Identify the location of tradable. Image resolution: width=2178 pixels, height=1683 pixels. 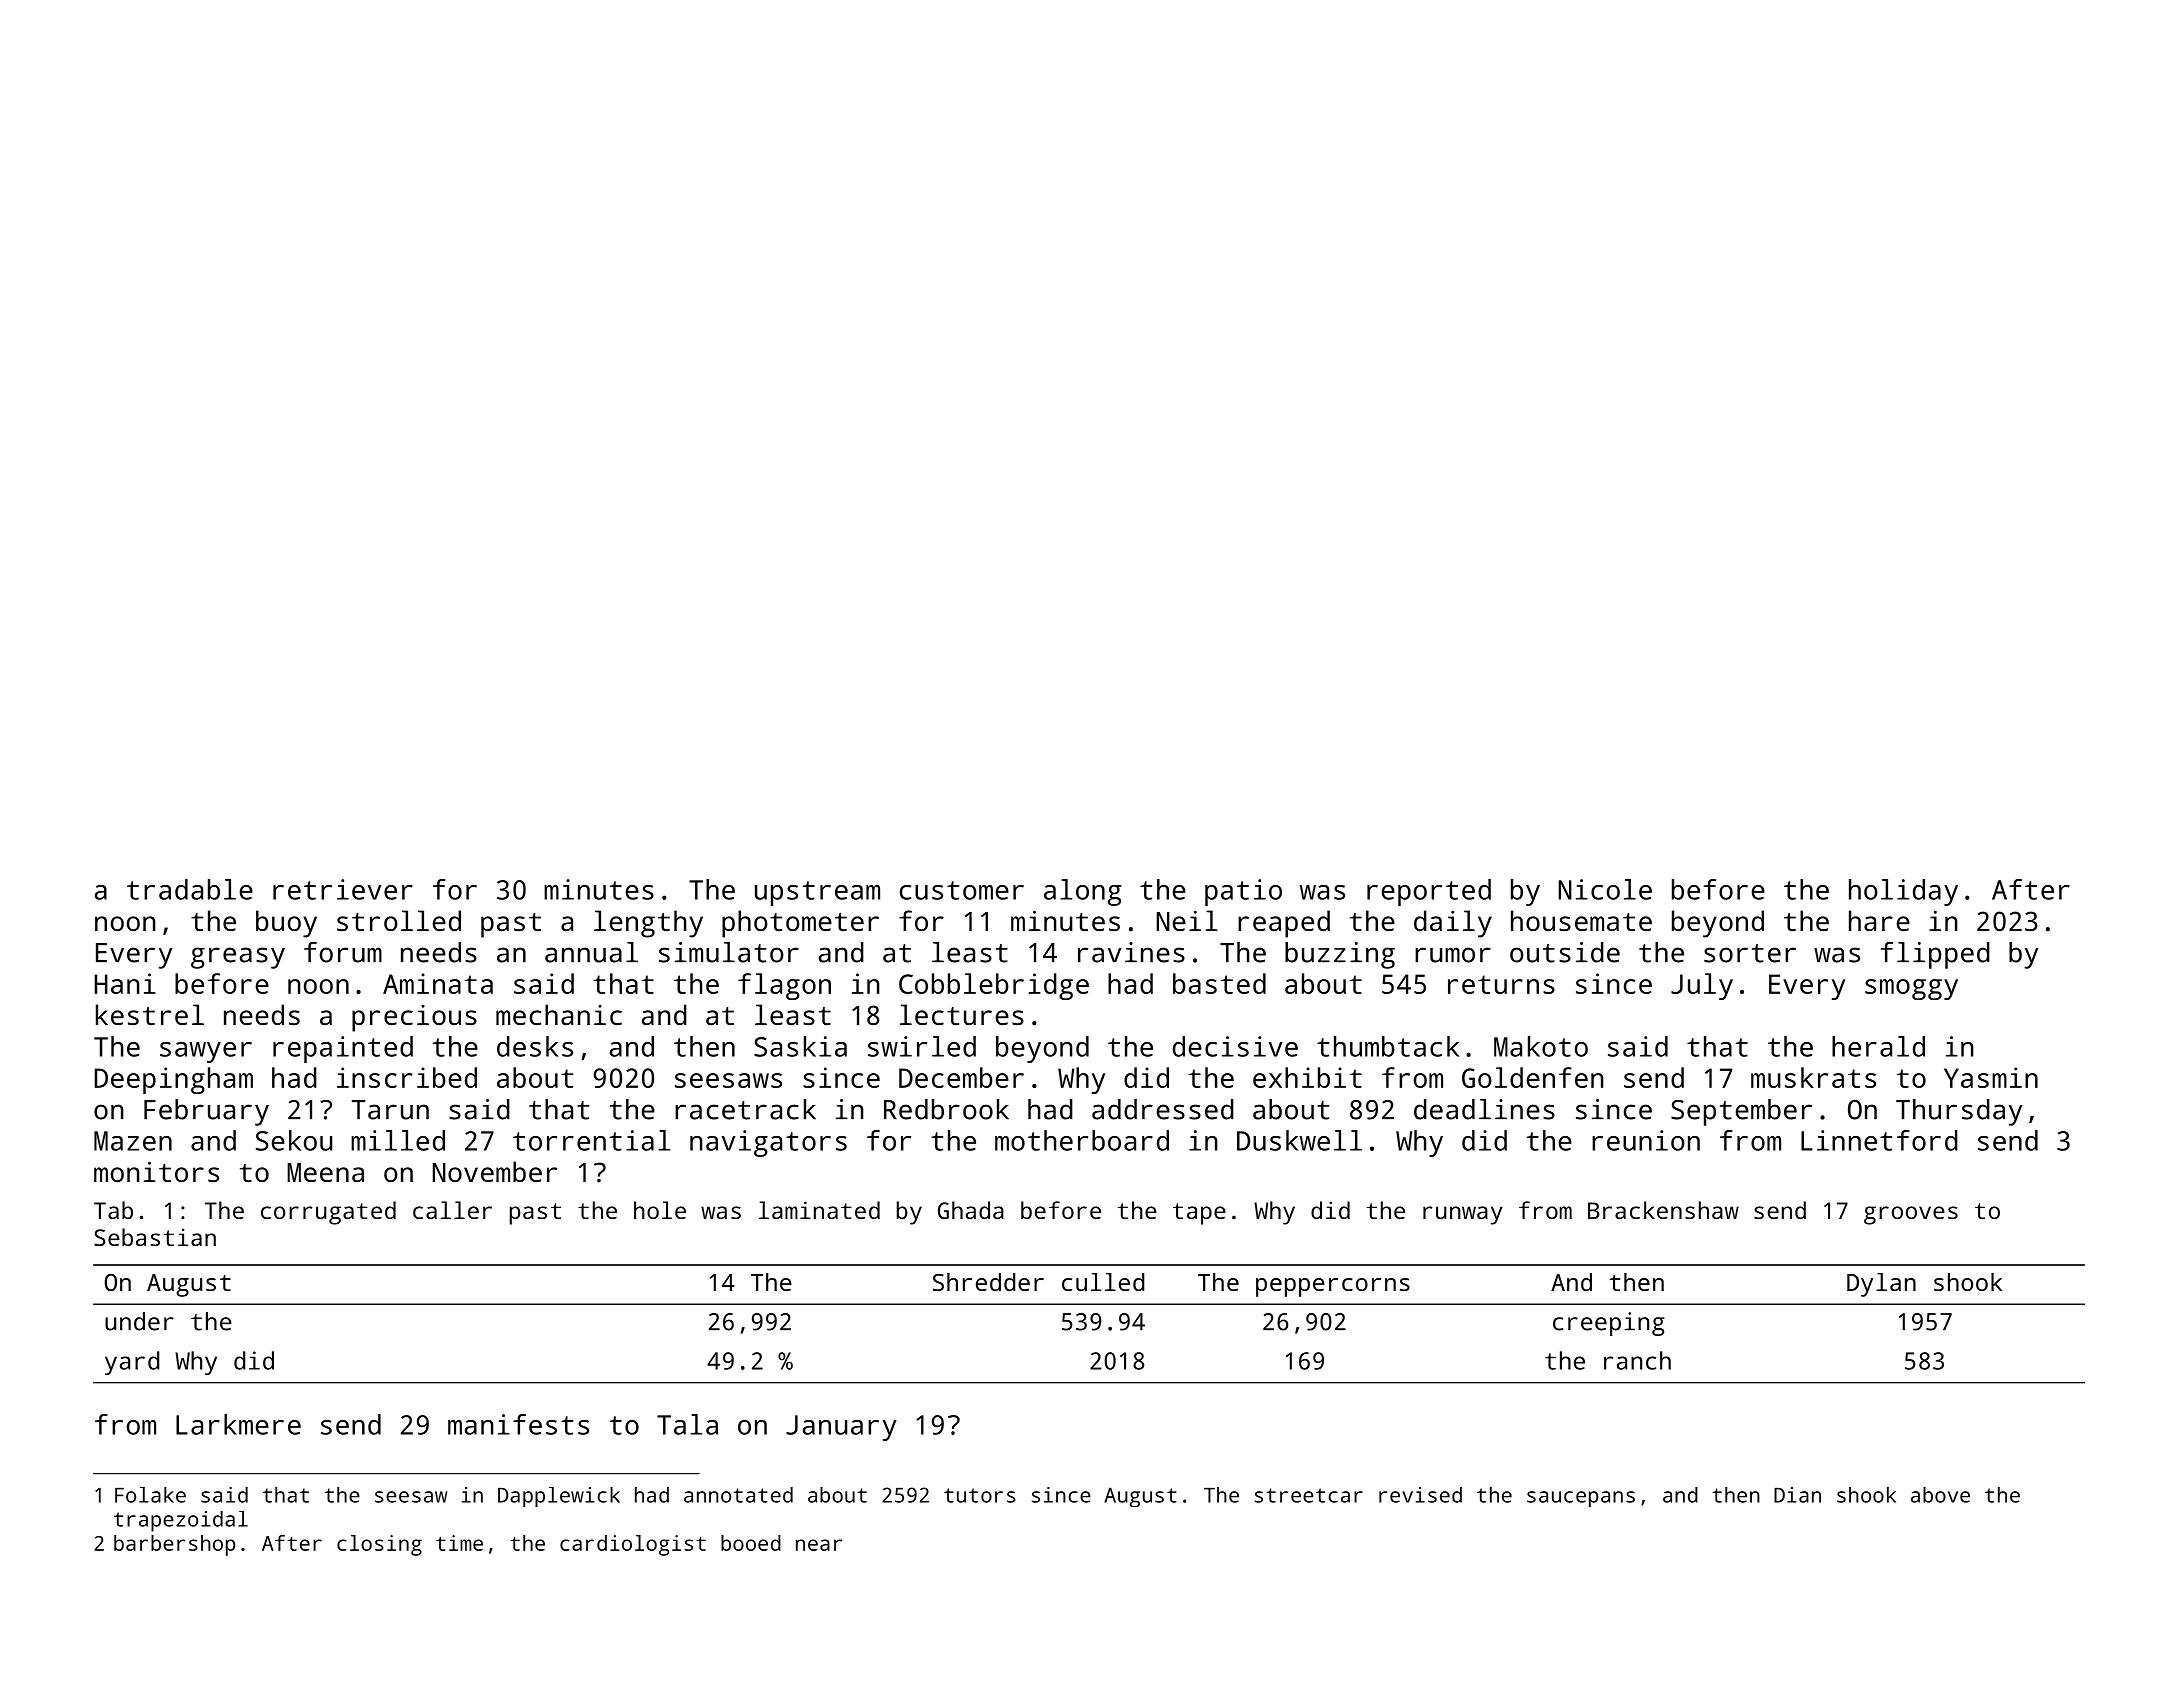
(190, 889).
